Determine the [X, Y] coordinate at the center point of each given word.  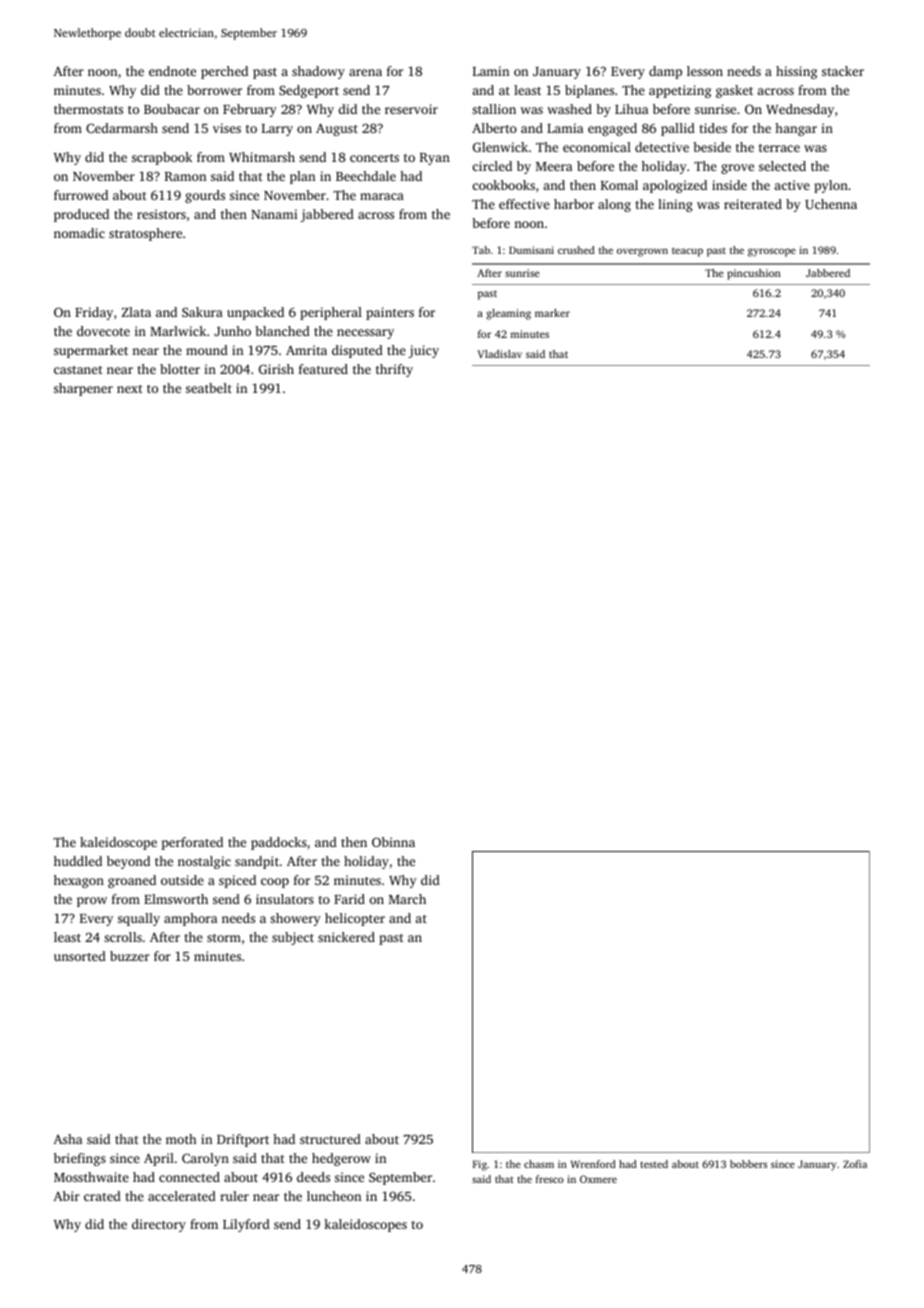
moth [181, 1139]
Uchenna [831, 204]
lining [675, 205]
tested [654, 1164]
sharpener [83, 389]
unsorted [80, 956]
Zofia [855, 1164]
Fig [480, 1165]
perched [224, 72]
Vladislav [499, 354]
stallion [494, 109]
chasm [539, 1164]
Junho [232, 331]
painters [390, 313]
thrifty [394, 370]
